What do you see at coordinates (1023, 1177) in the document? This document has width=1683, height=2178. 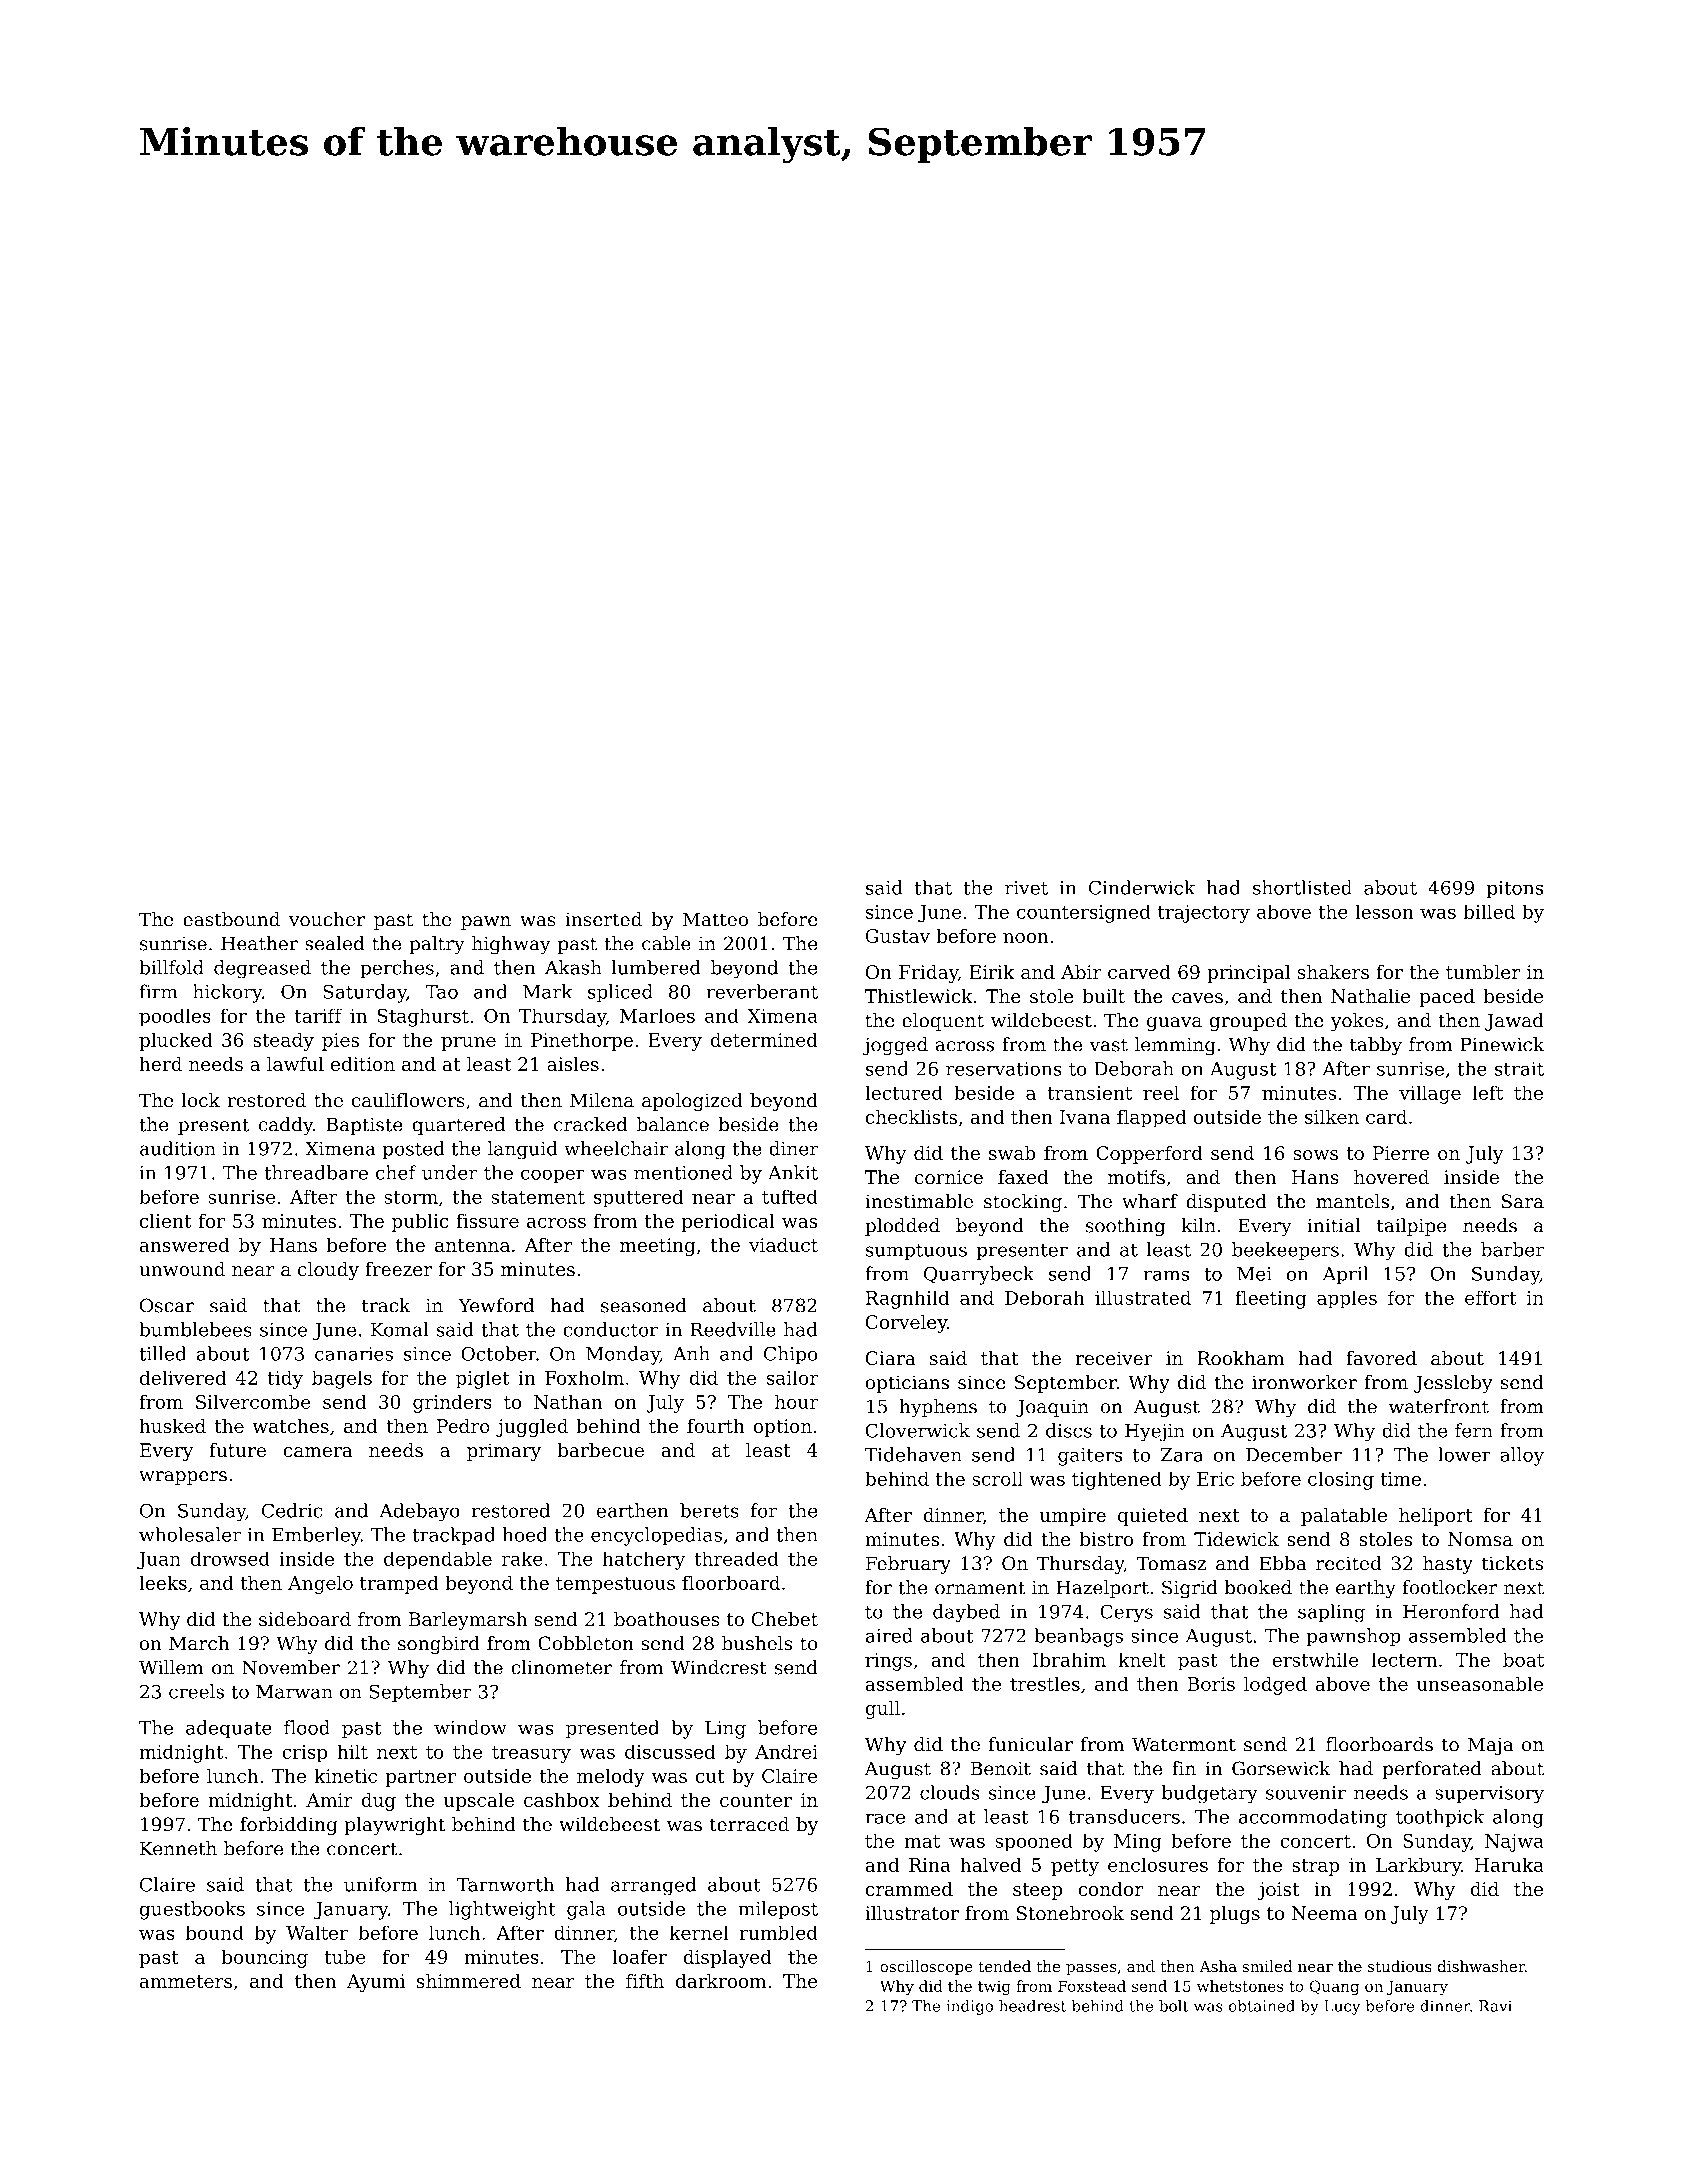 I see `faxed` at bounding box center [1023, 1177].
